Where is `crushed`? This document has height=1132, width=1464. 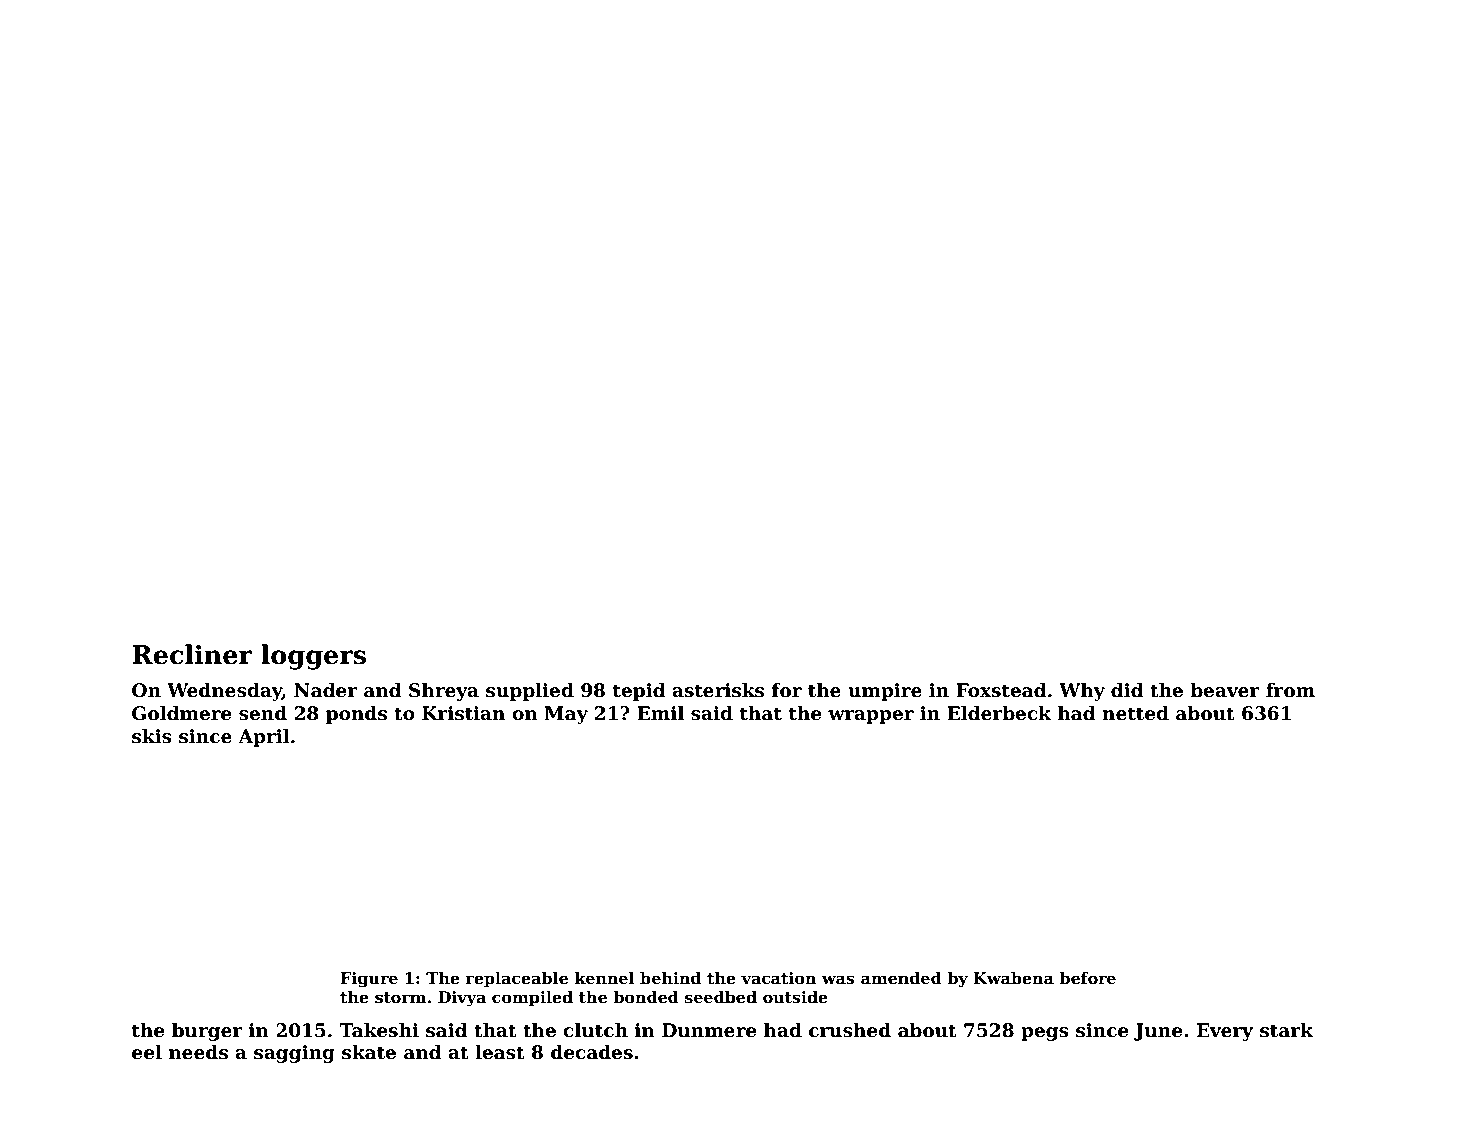
crushed is located at coordinates (850, 1030).
